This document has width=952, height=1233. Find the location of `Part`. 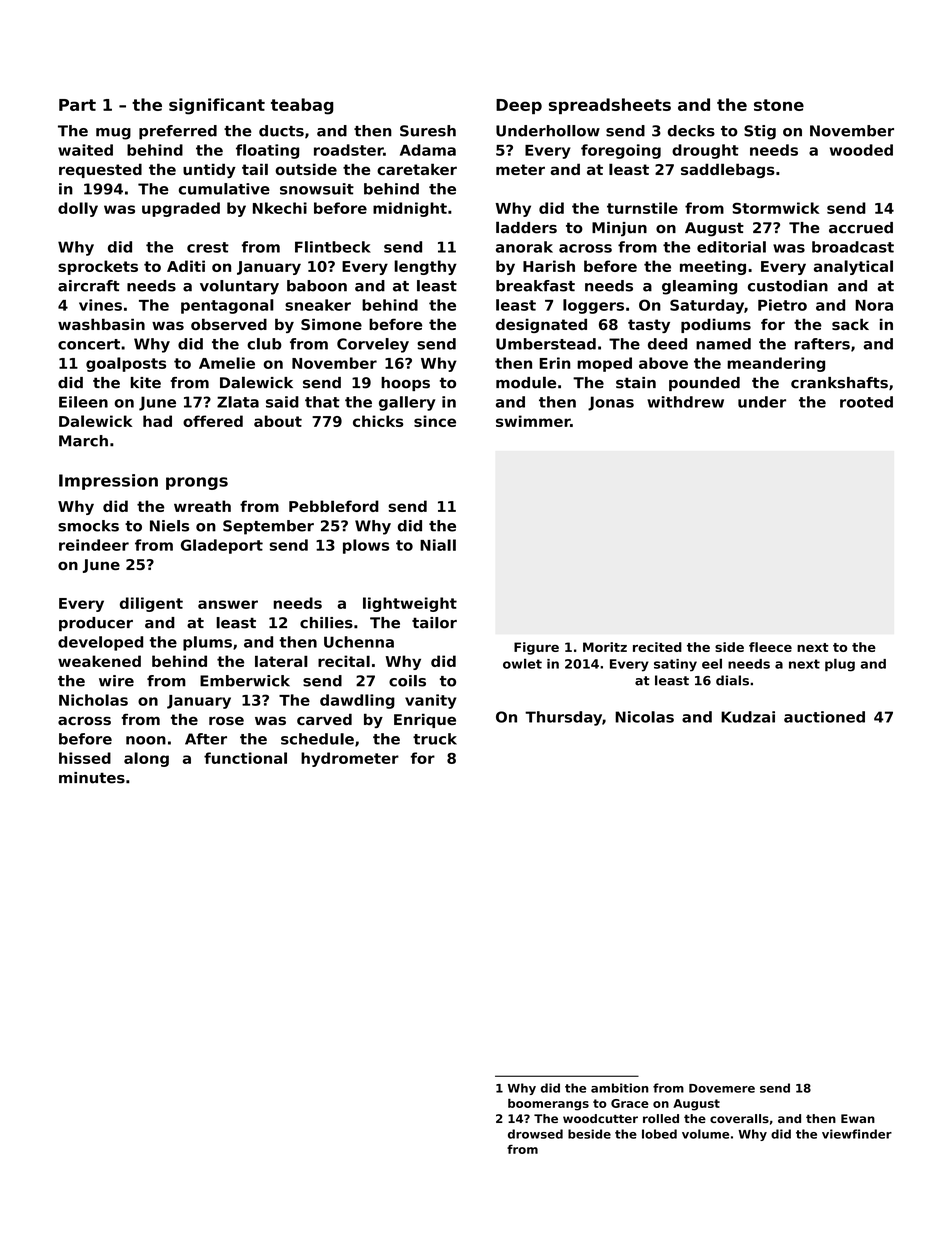

Part is located at coordinates (77, 105).
